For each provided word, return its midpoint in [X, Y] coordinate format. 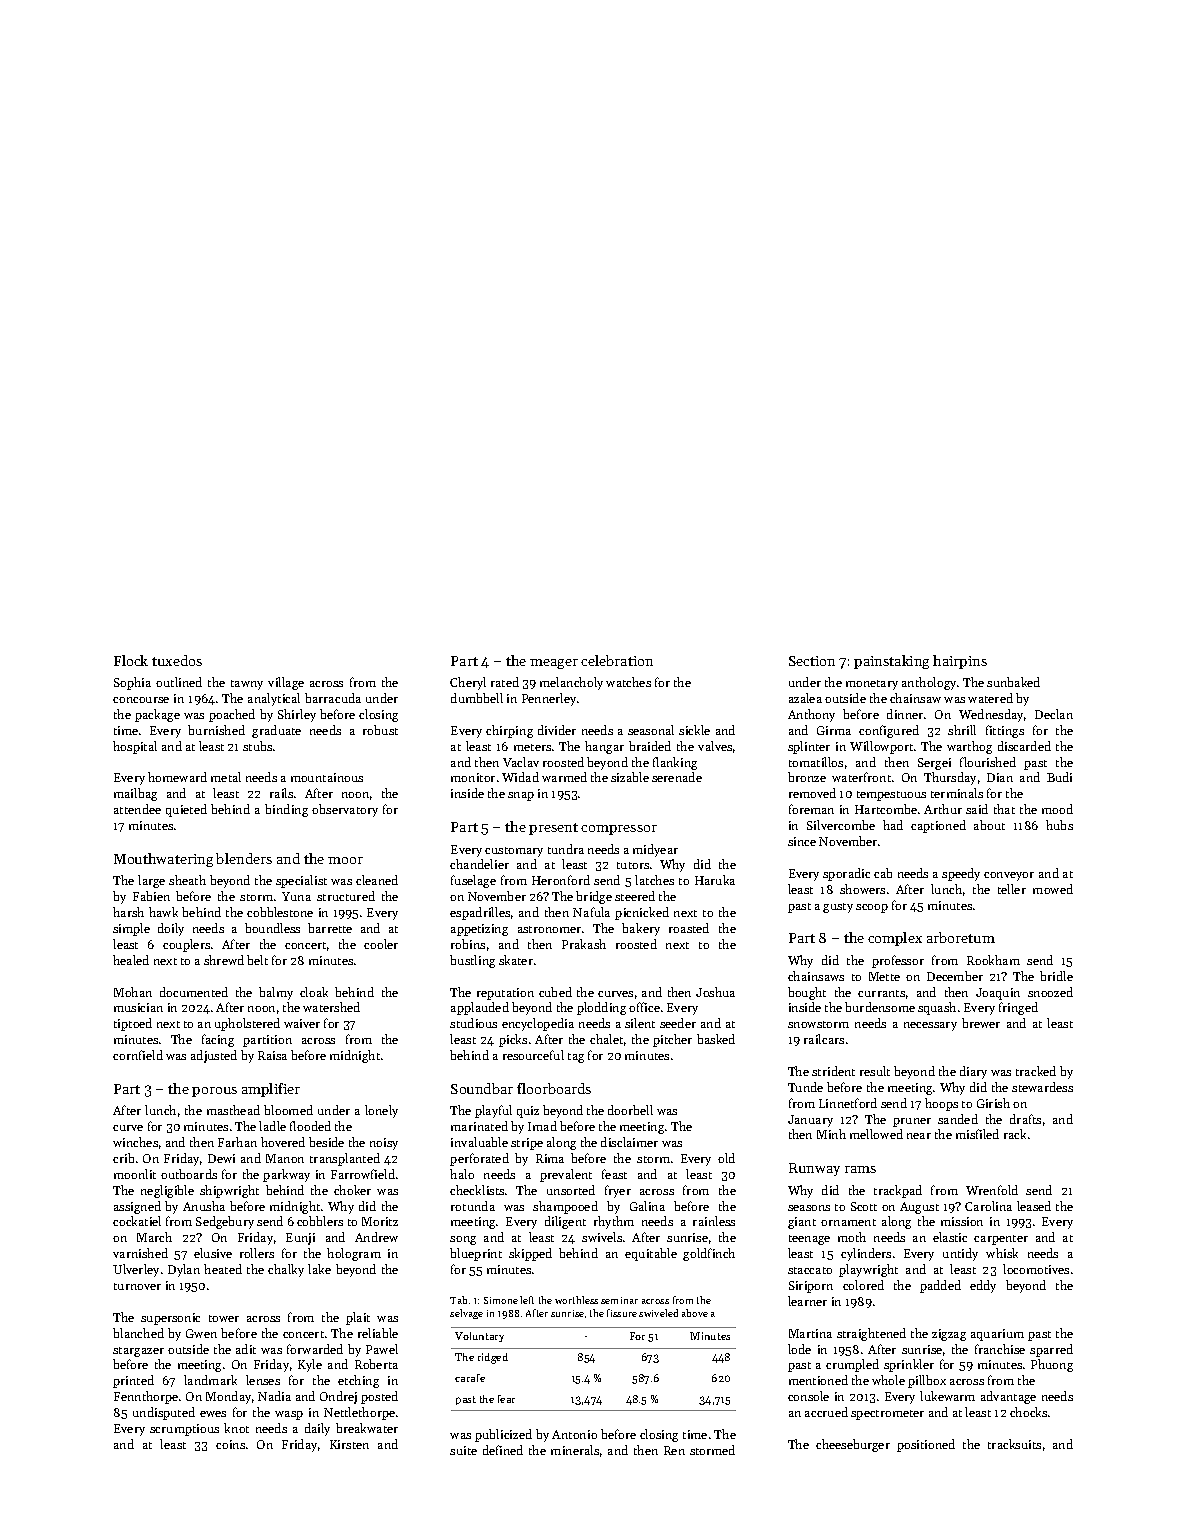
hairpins [960, 662]
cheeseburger [853, 1445]
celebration [617, 660]
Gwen [201, 1333]
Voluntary [479, 1337]
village [286, 683]
